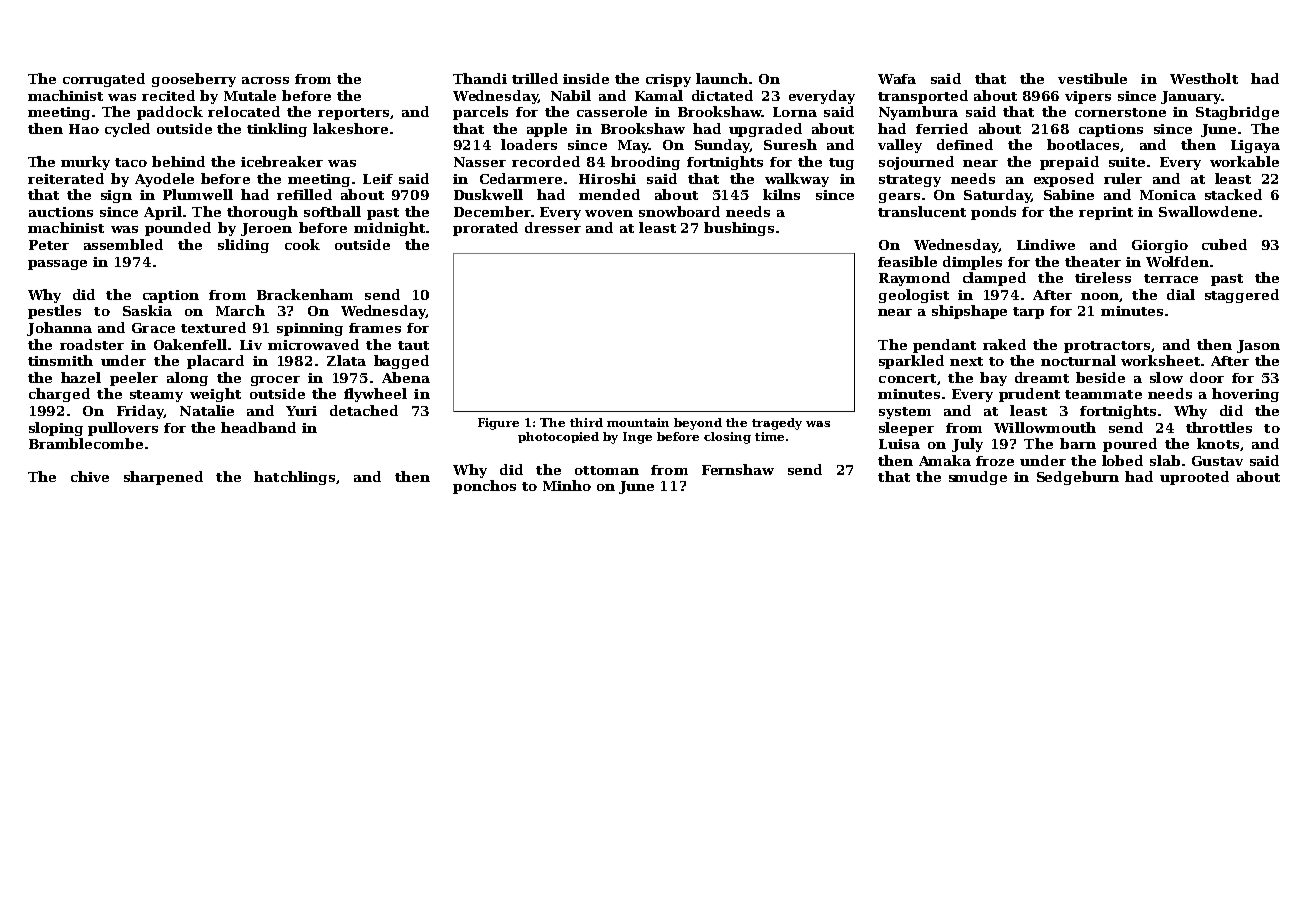  What do you see at coordinates (722, 78) in the screenshot?
I see `launch` at bounding box center [722, 78].
